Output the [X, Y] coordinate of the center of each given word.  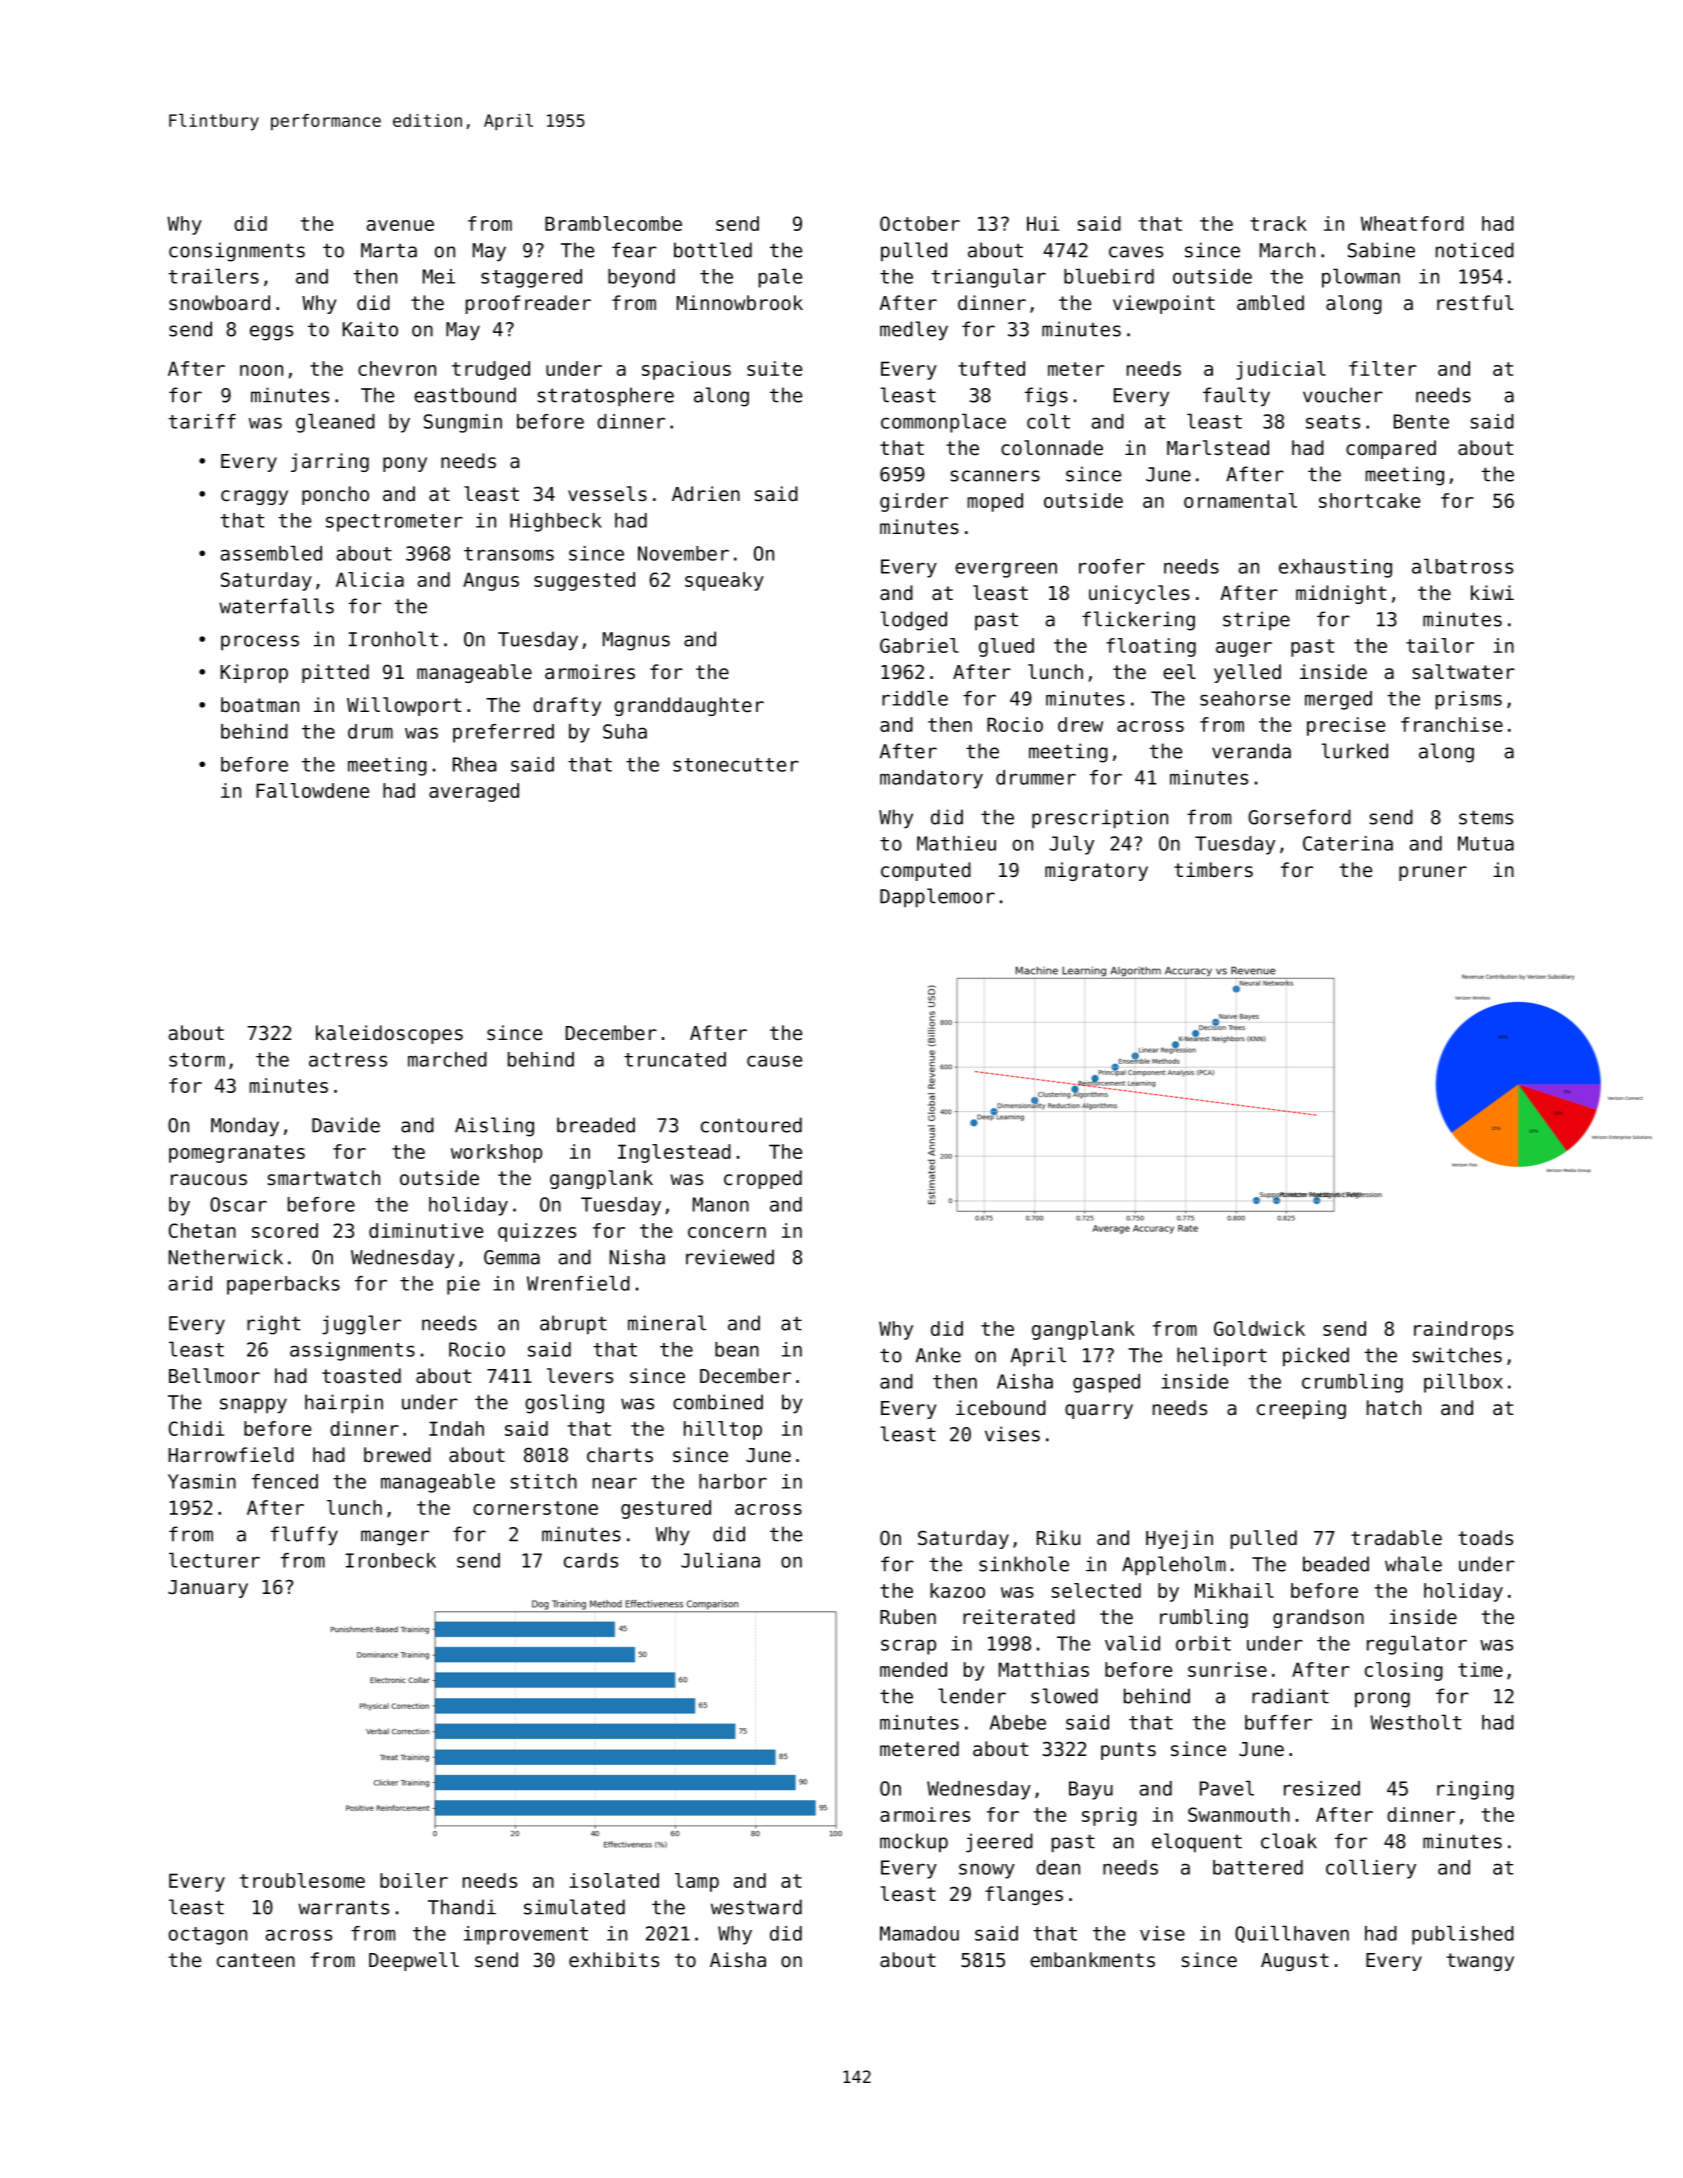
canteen [256, 1960]
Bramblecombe [613, 223]
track [1278, 223]
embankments [1092, 1960]
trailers [213, 276]
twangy [1480, 1962]
